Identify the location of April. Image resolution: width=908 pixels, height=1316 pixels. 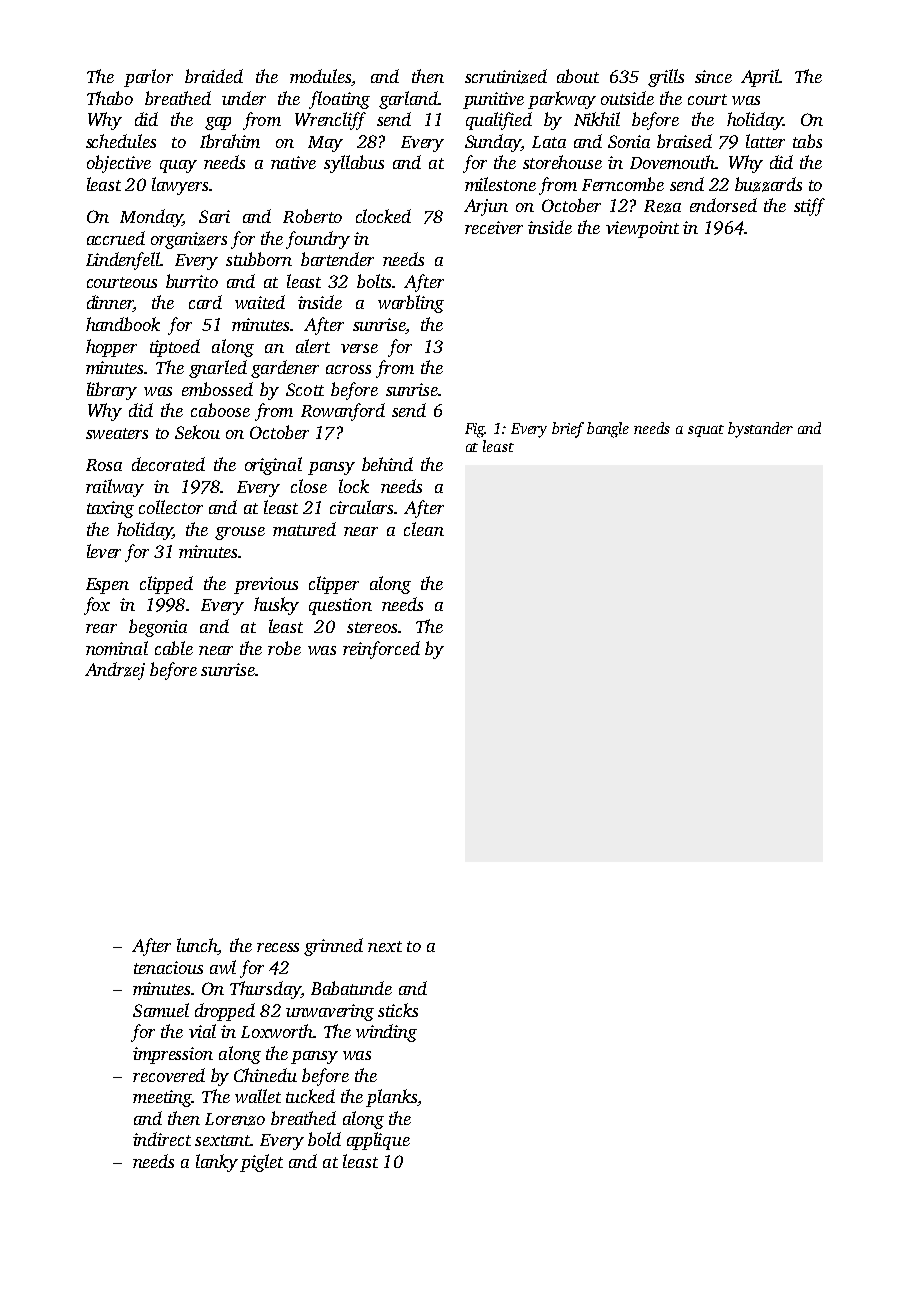
(760, 78).
